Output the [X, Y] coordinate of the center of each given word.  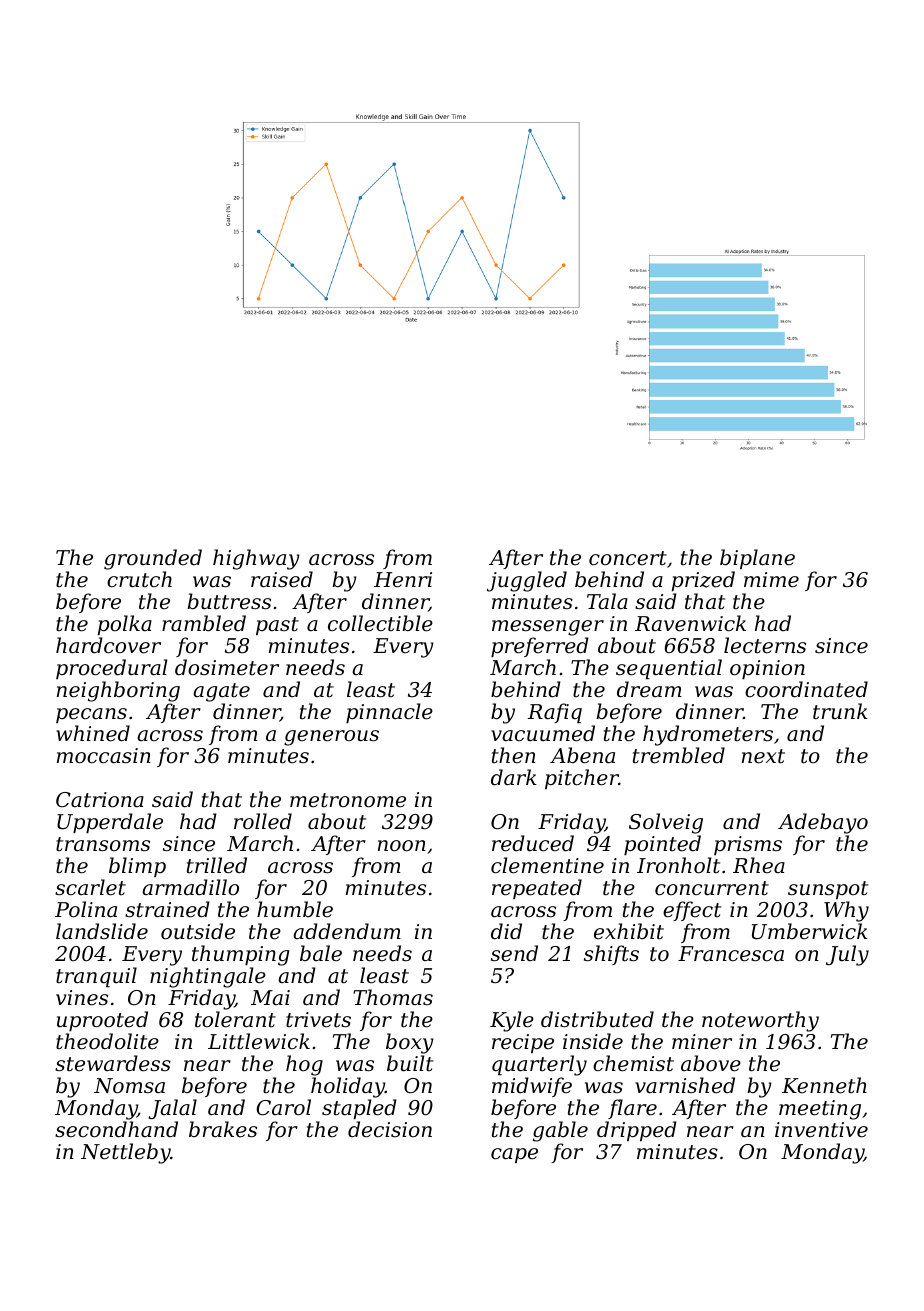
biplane [757, 559]
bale [321, 953]
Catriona [100, 800]
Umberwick [810, 931]
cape [514, 1155]
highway [256, 559]
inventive [821, 1130]
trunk [840, 711]
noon [402, 846]
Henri [403, 580]
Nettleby [125, 1153]
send [514, 953]
